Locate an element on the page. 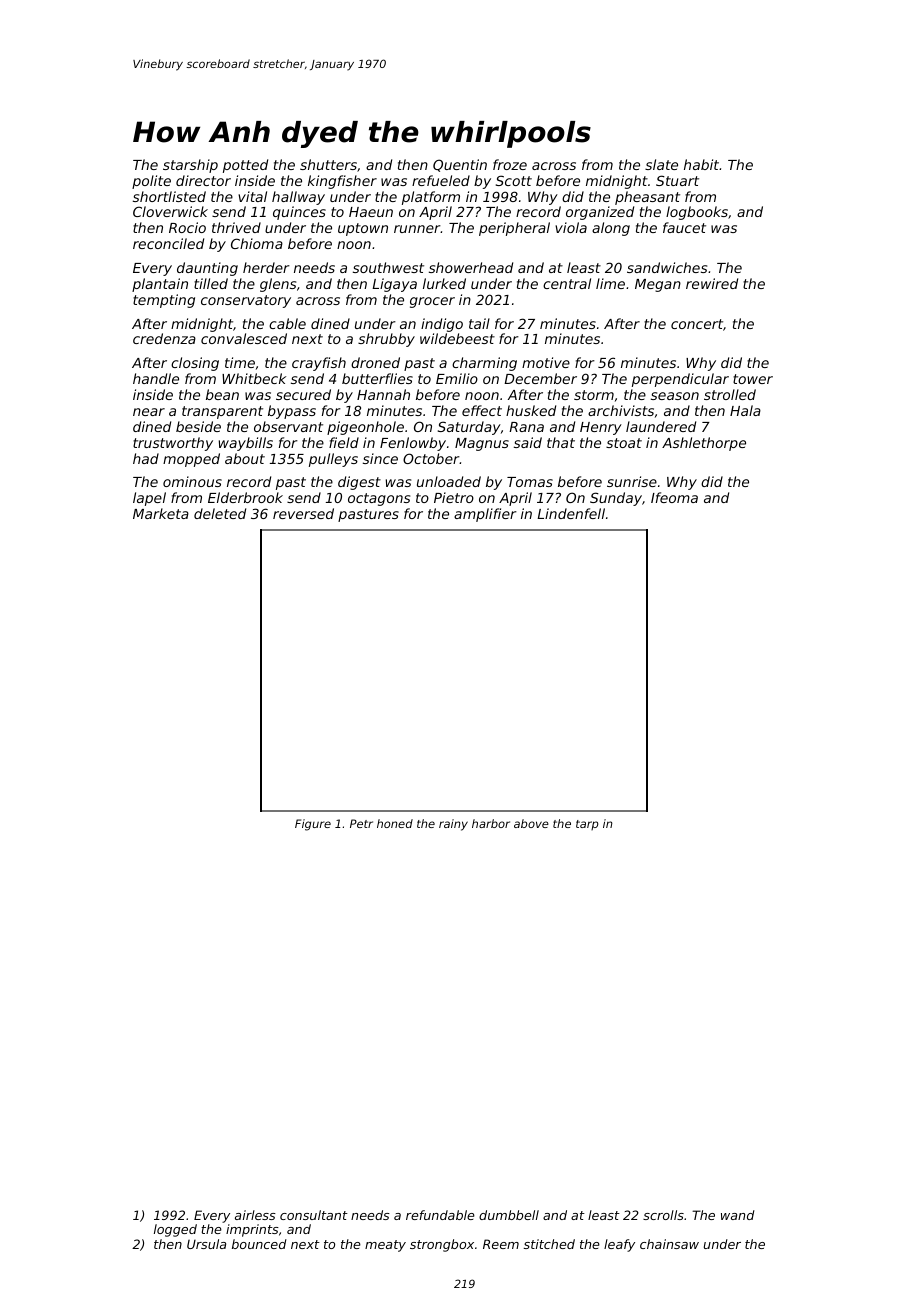 Image resolution: width=908 pixels, height=1316 pixels. consultant is located at coordinates (314, 1215).
